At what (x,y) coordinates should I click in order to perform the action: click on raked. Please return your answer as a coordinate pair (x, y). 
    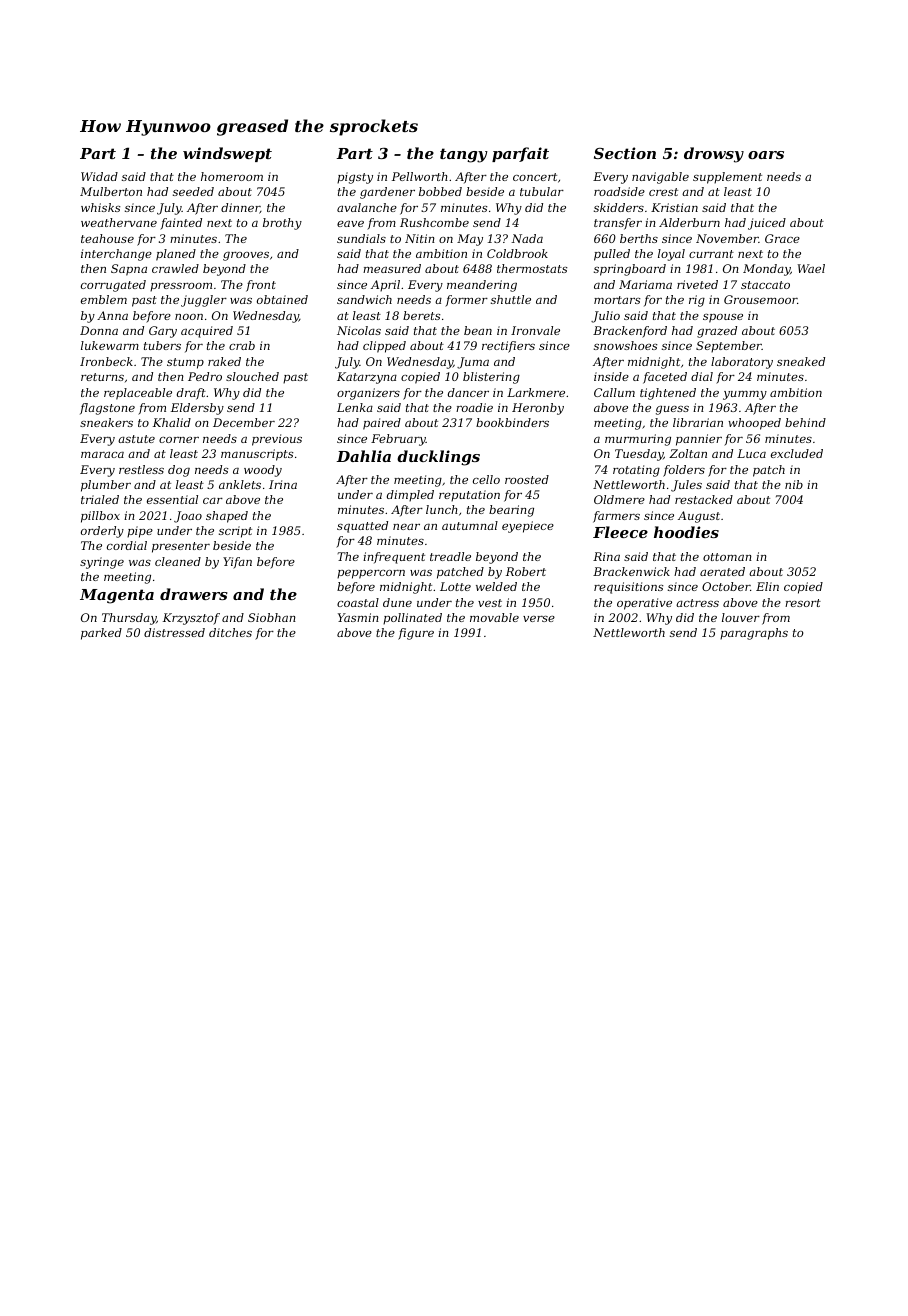
    Looking at the image, I should click on (224, 361).
